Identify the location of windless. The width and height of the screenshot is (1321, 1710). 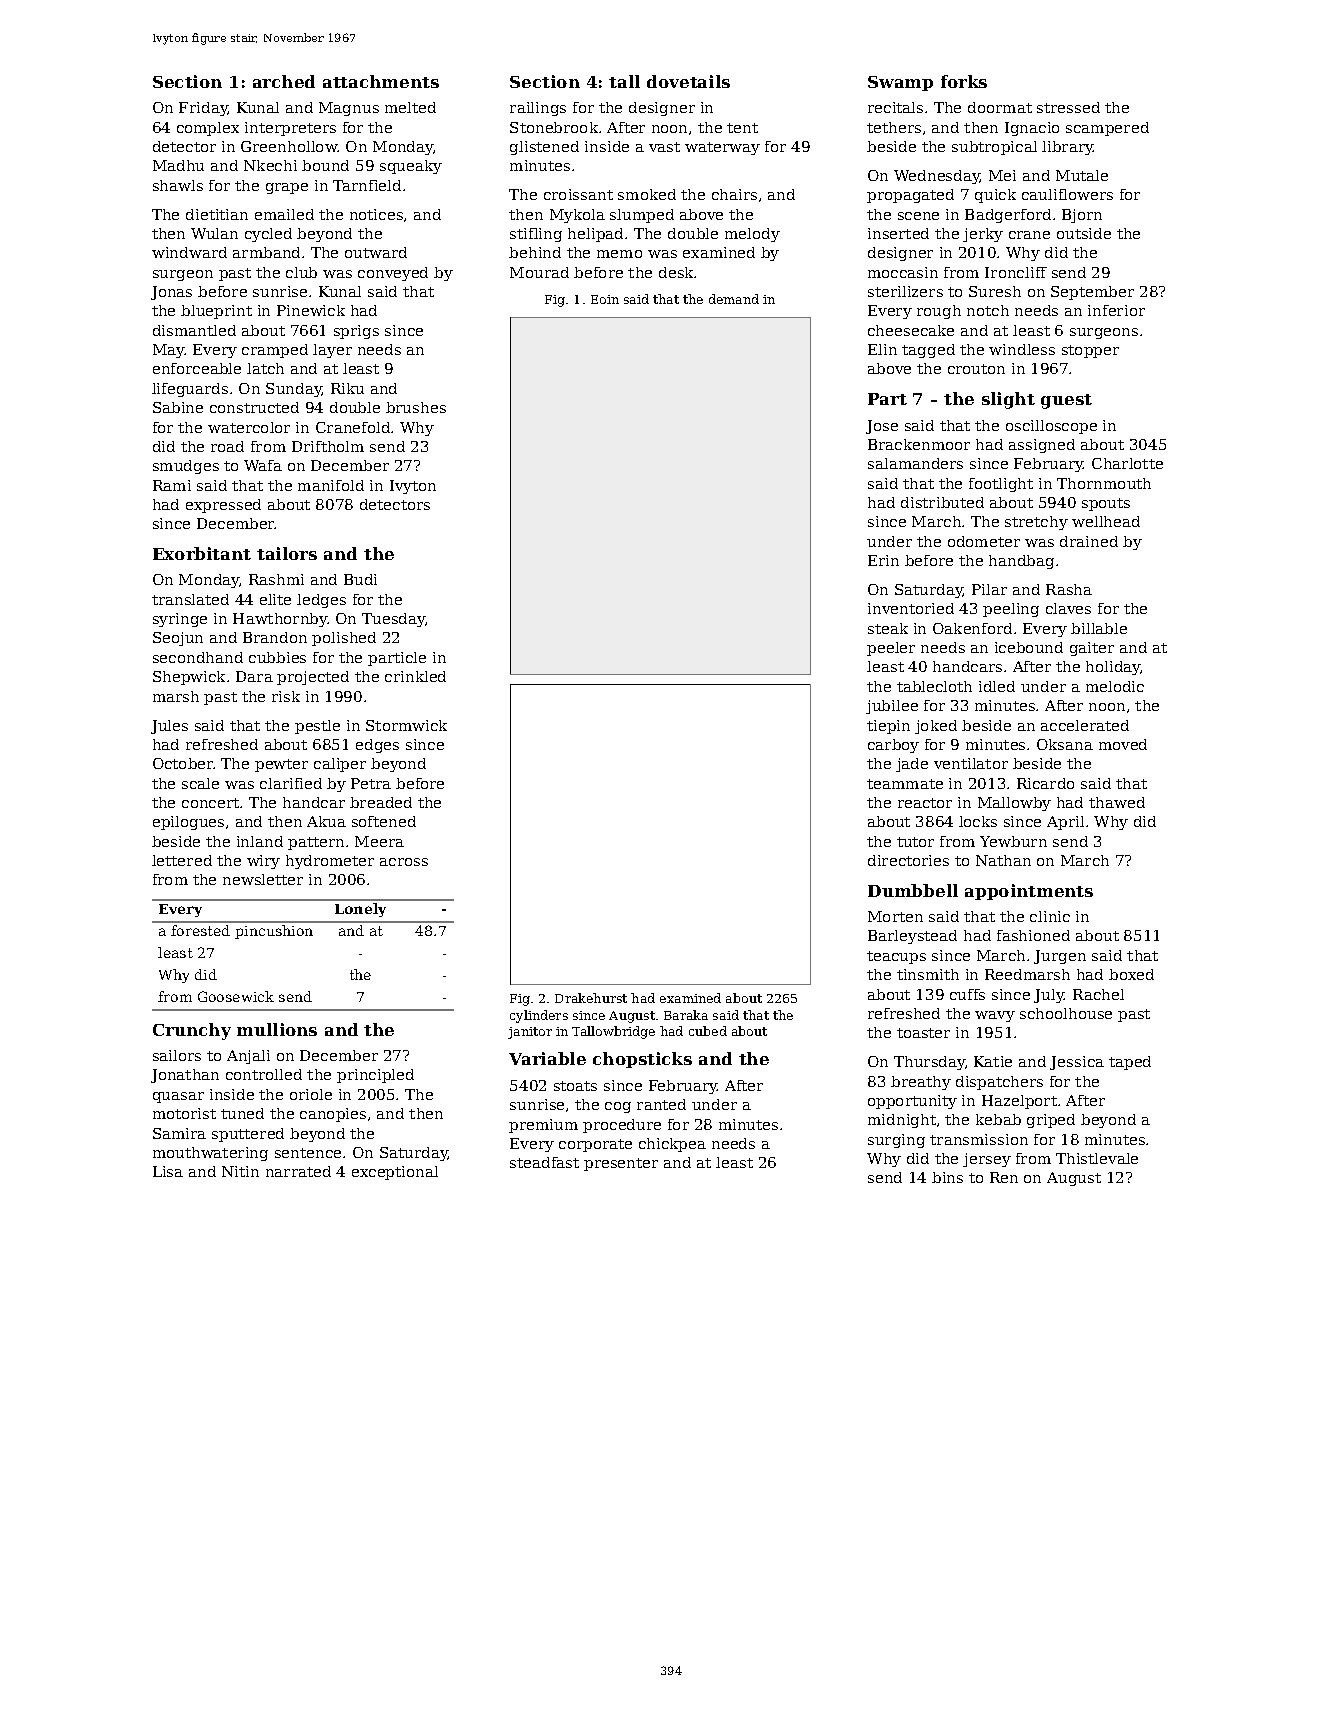
(1022, 349).
